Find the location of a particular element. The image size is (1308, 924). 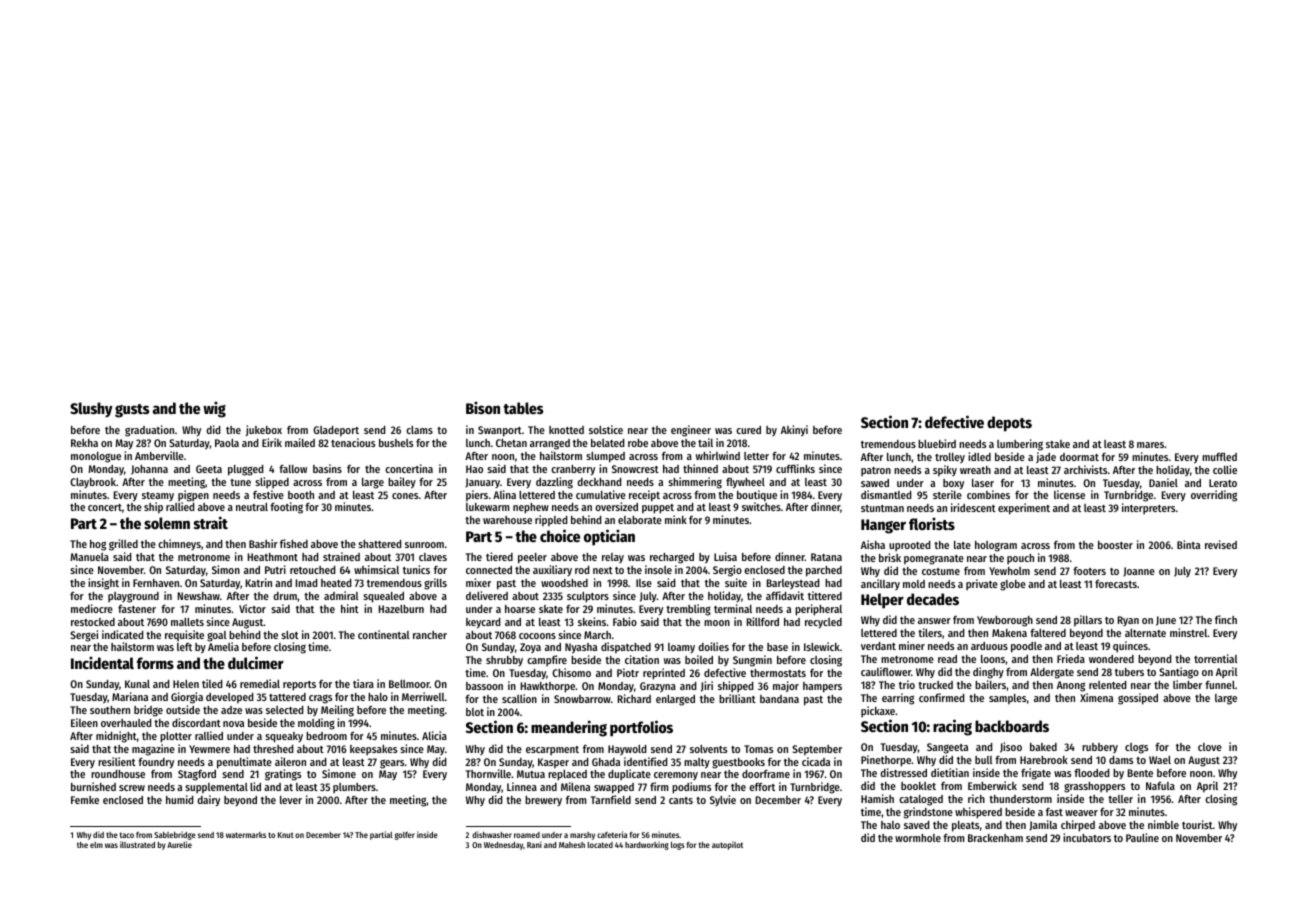

keepsakes is located at coordinates (373, 750).
